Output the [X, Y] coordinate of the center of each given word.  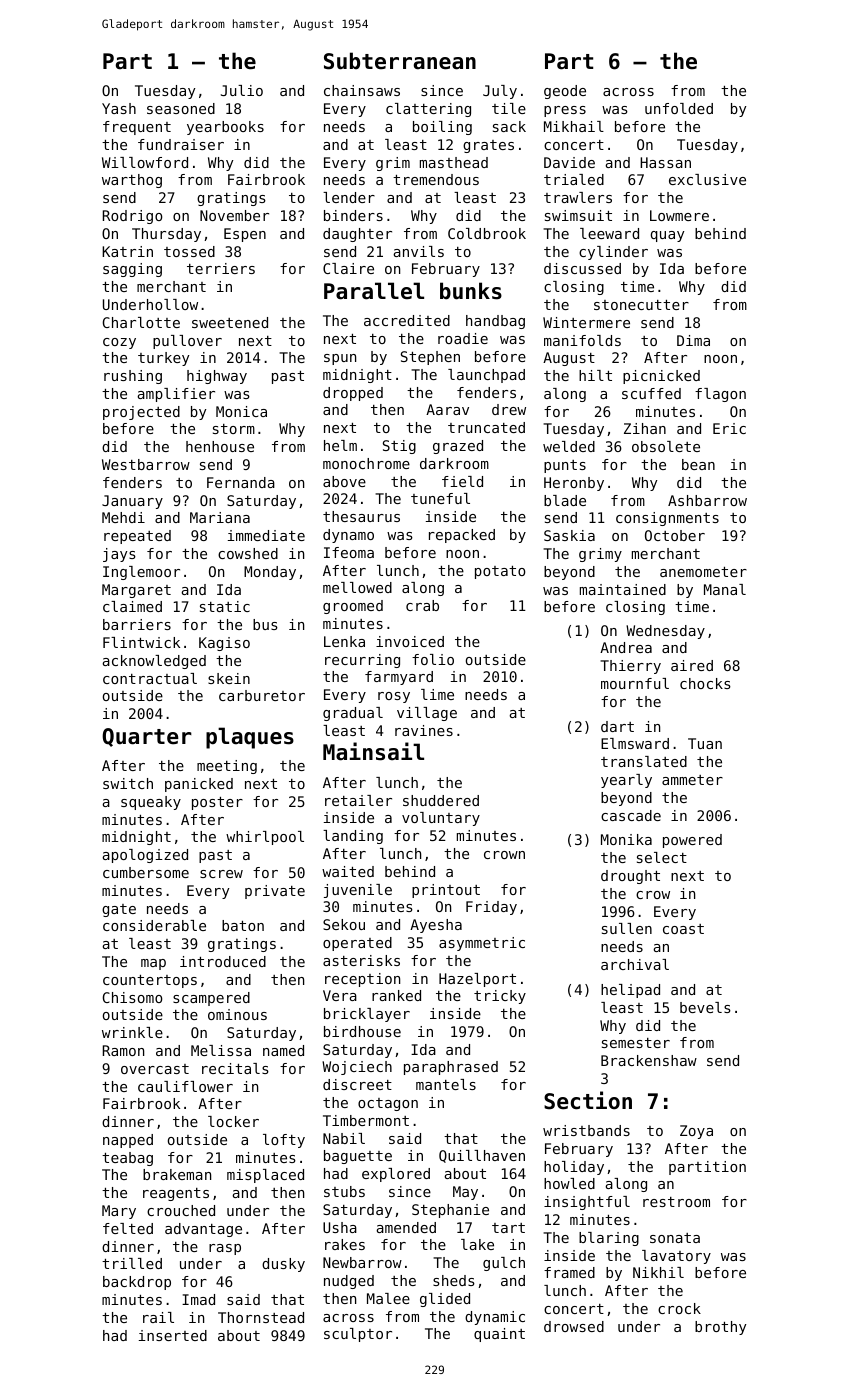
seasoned [181, 108]
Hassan [665, 162]
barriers [137, 624]
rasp [225, 1249]
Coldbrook [487, 233]
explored [396, 1175]
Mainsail [373, 751]
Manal [725, 589]
